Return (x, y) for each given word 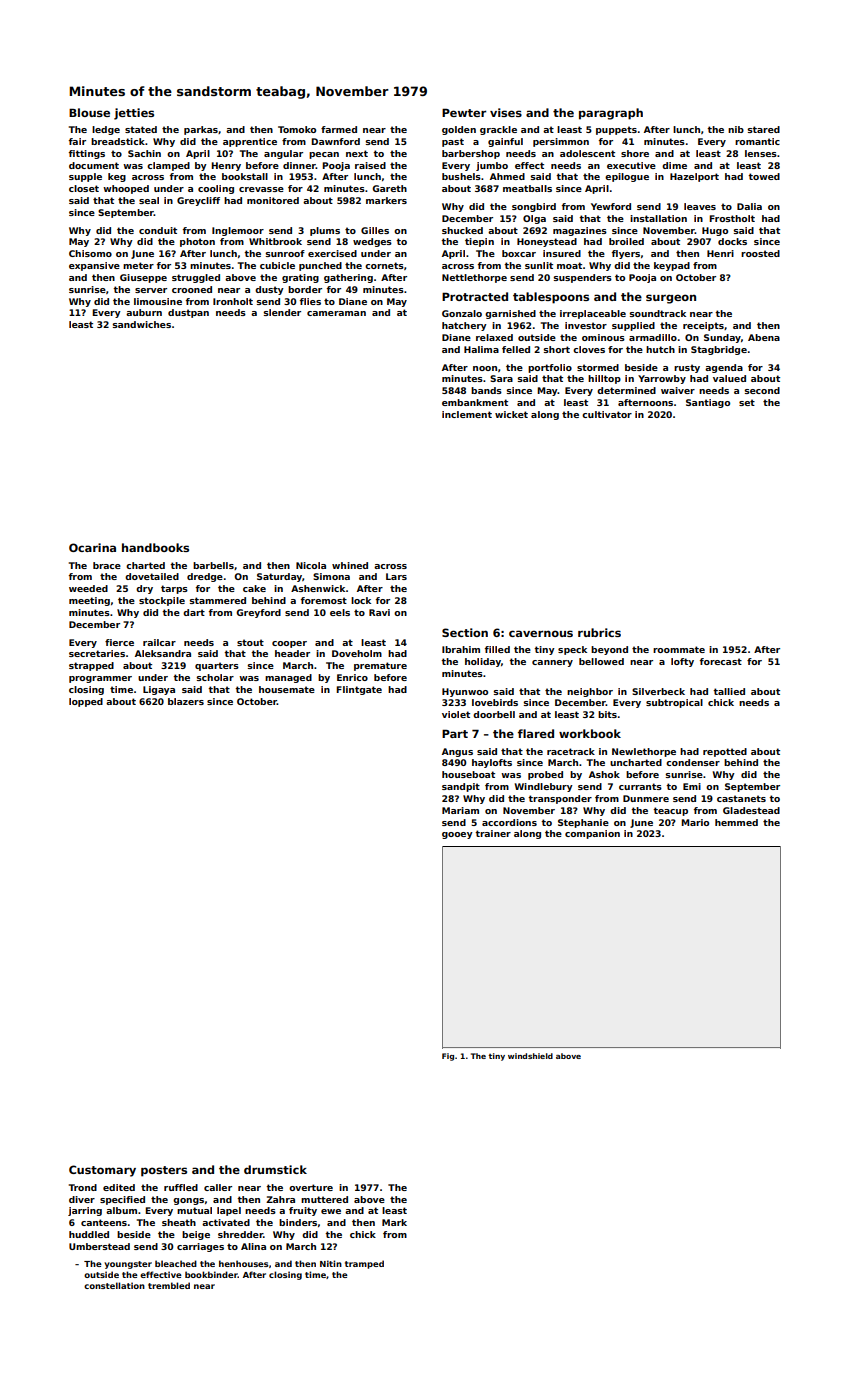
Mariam (460, 810)
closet (84, 188)
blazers (186, 701)
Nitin (331, 1263)
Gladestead (751, 810)
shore (635, 153)
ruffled (181, 1187)
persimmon (561, 142)
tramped (364, 1264)
